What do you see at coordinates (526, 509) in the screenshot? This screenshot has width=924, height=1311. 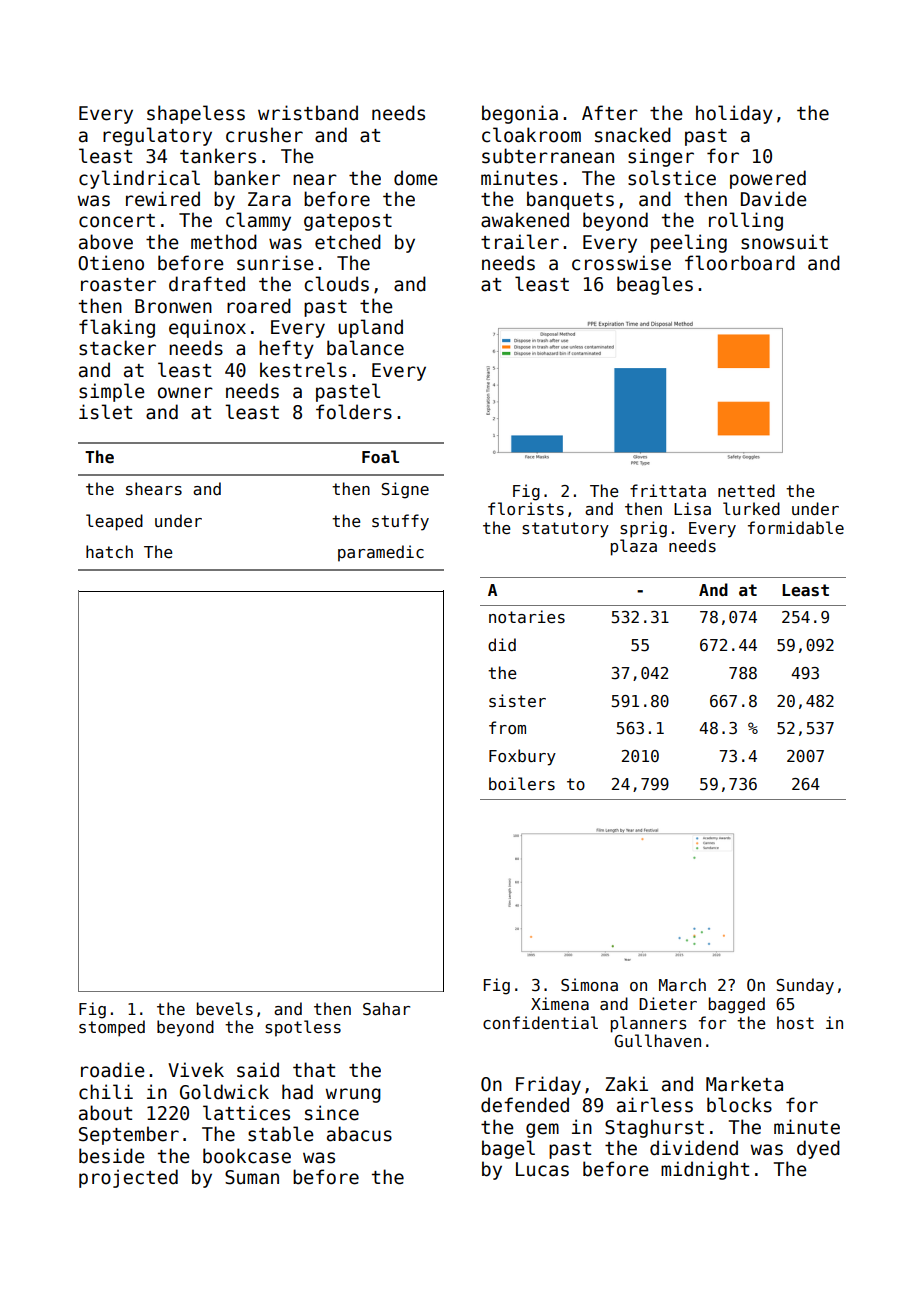 I see `florists` at bounding box center [526, 509].
